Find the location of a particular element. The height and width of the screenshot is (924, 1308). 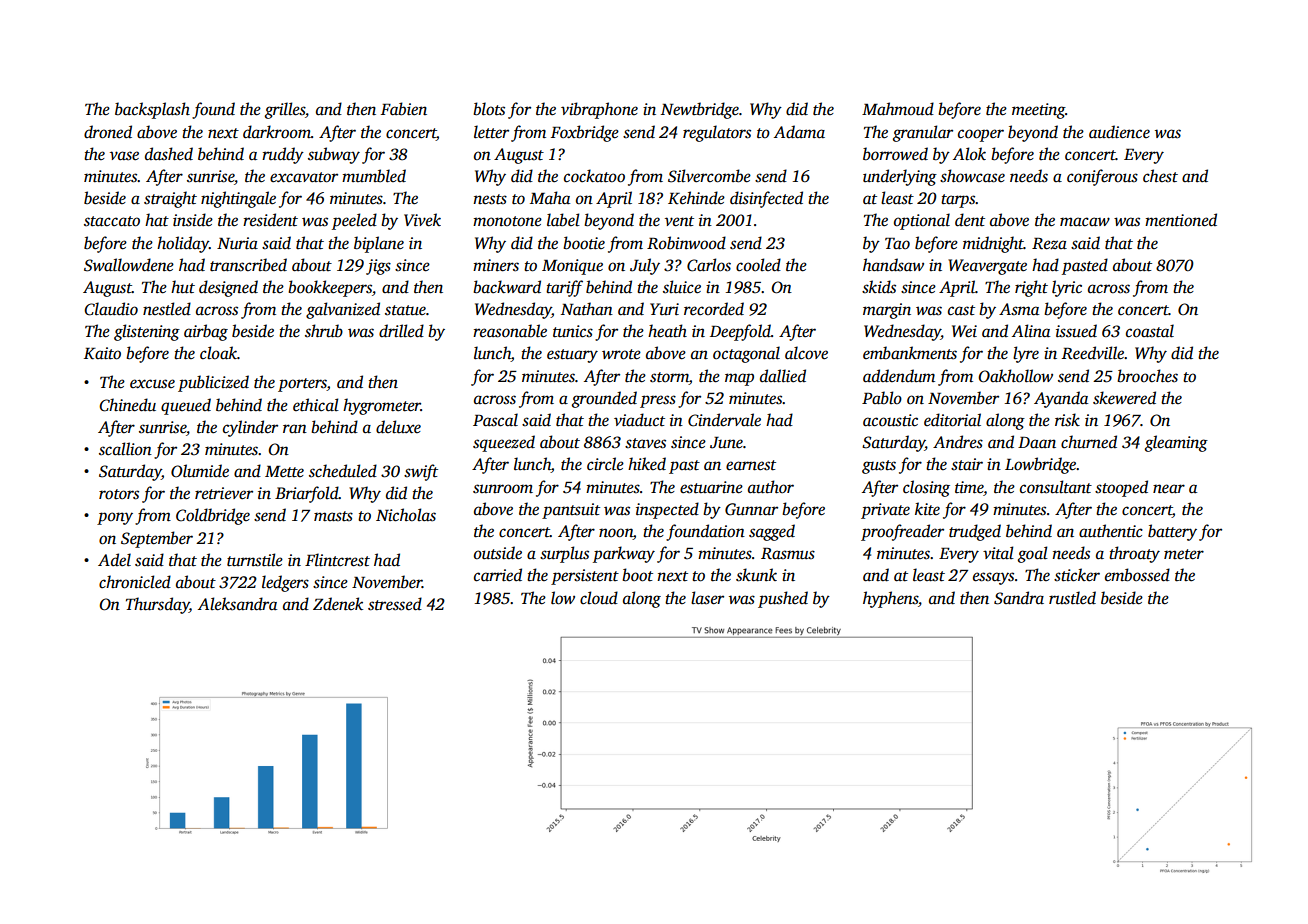

shrub is located at coordinates (324, 331).
